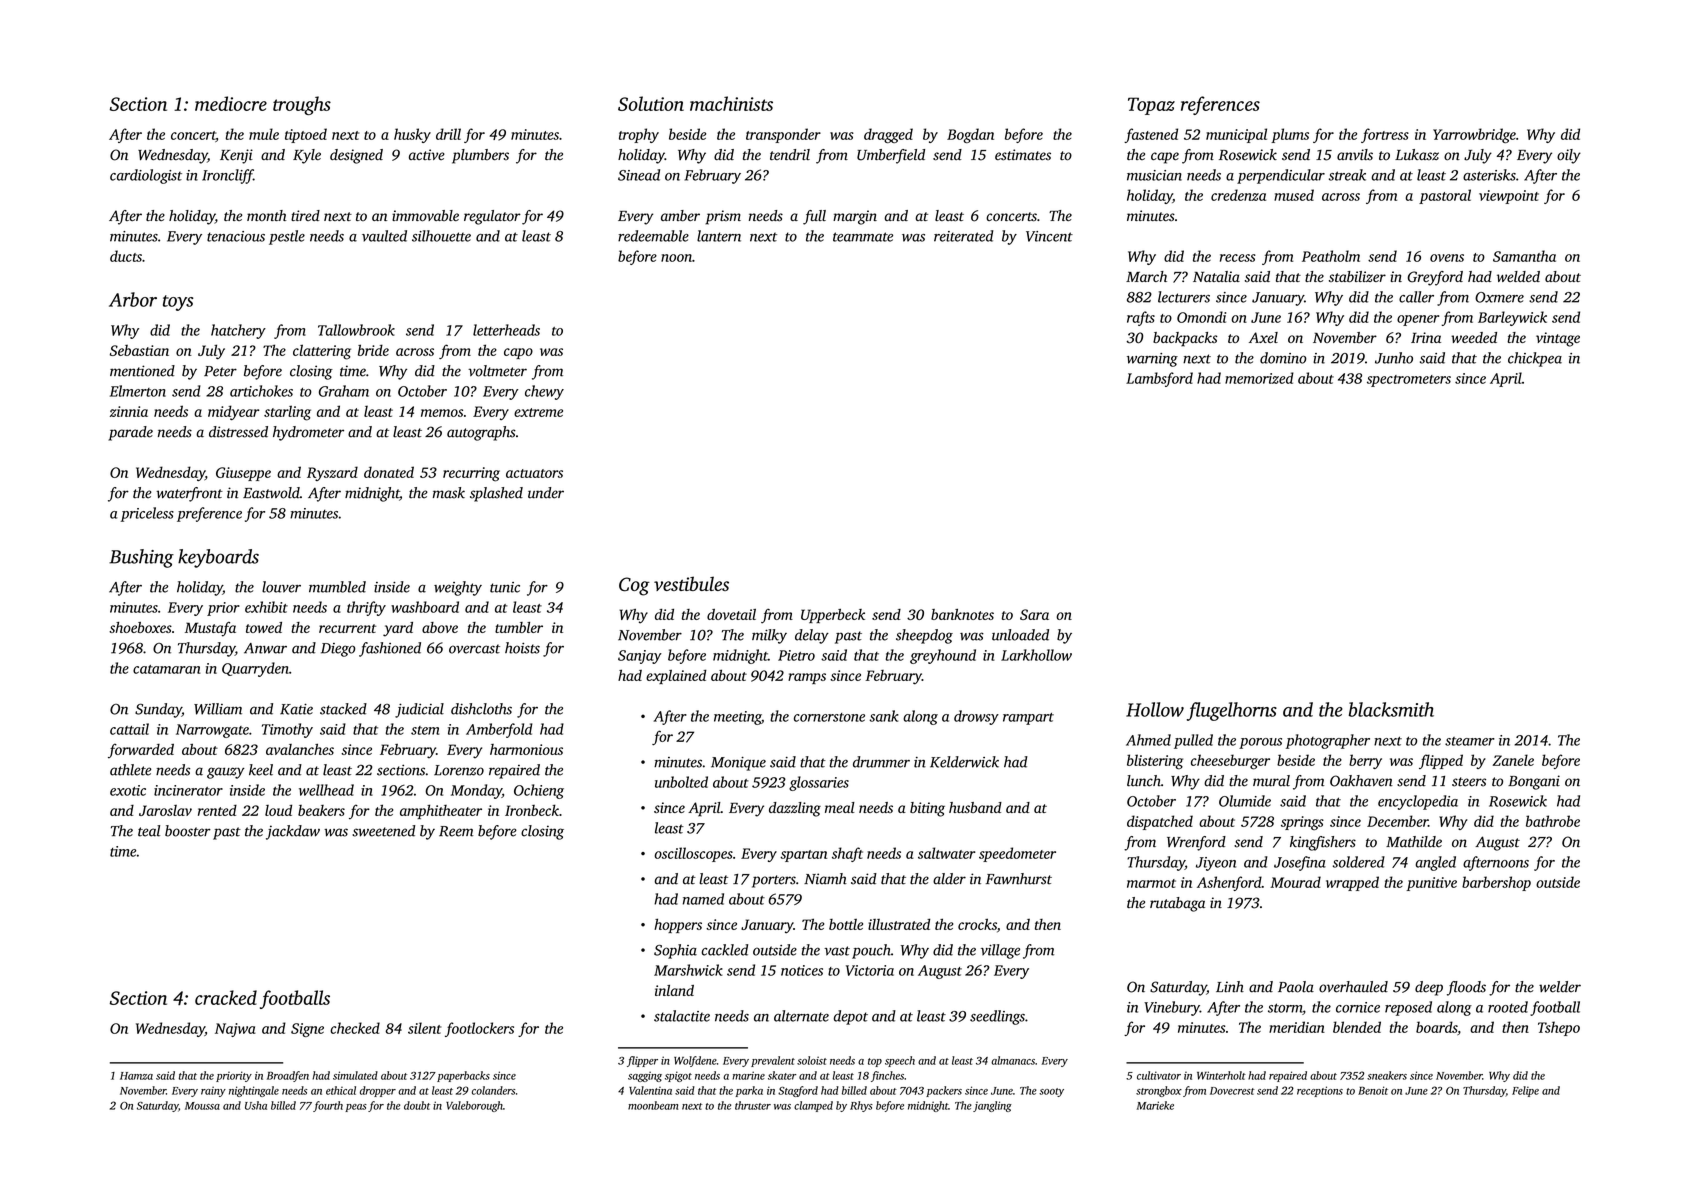 Image resolution: width=1690 pixels, height=1195 pixels. What do you see at coordinates (265, 648) in the image?
I see `Anwar` at bounding box center [265, 648].
